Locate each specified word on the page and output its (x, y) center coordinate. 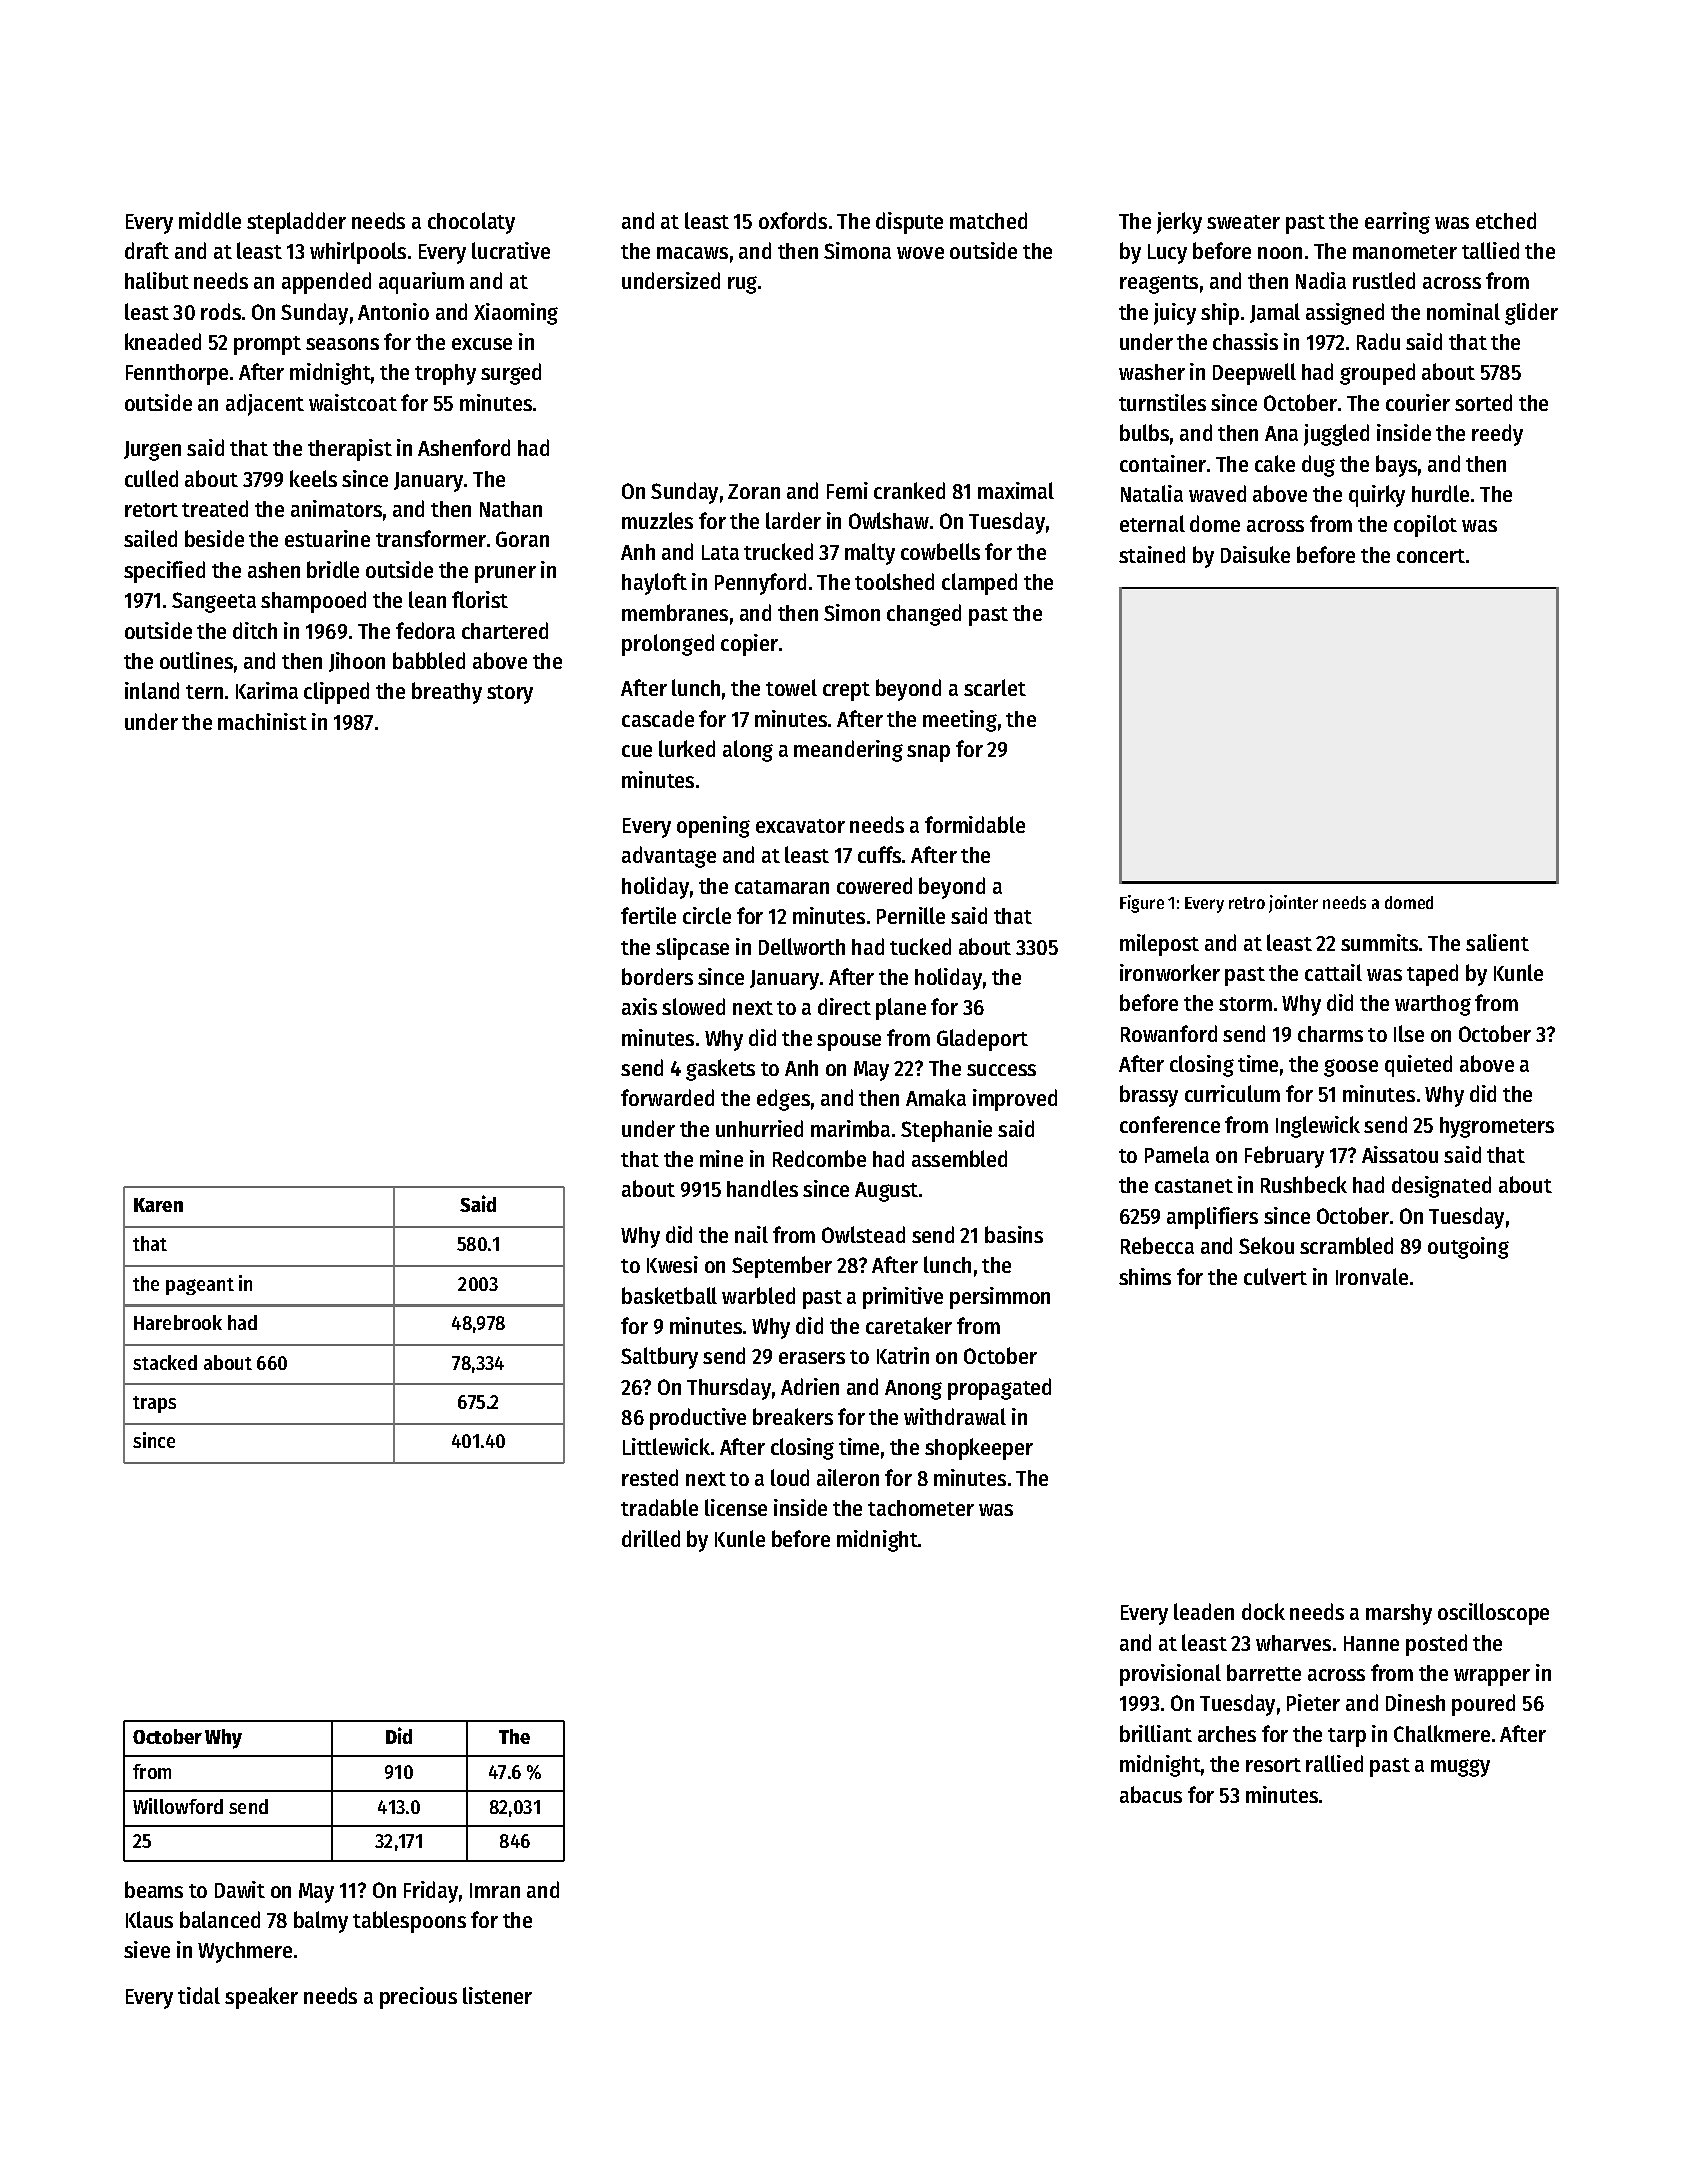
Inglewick (1318, 1127)
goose (1351, 1068)
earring (1397, 223)
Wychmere (245, 1952)
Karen (158, 1205)
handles (762, 1188)
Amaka (936, 1097)
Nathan (511, 509)
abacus (1151, 1794)
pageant (200, 1286)
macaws (692, 253)
